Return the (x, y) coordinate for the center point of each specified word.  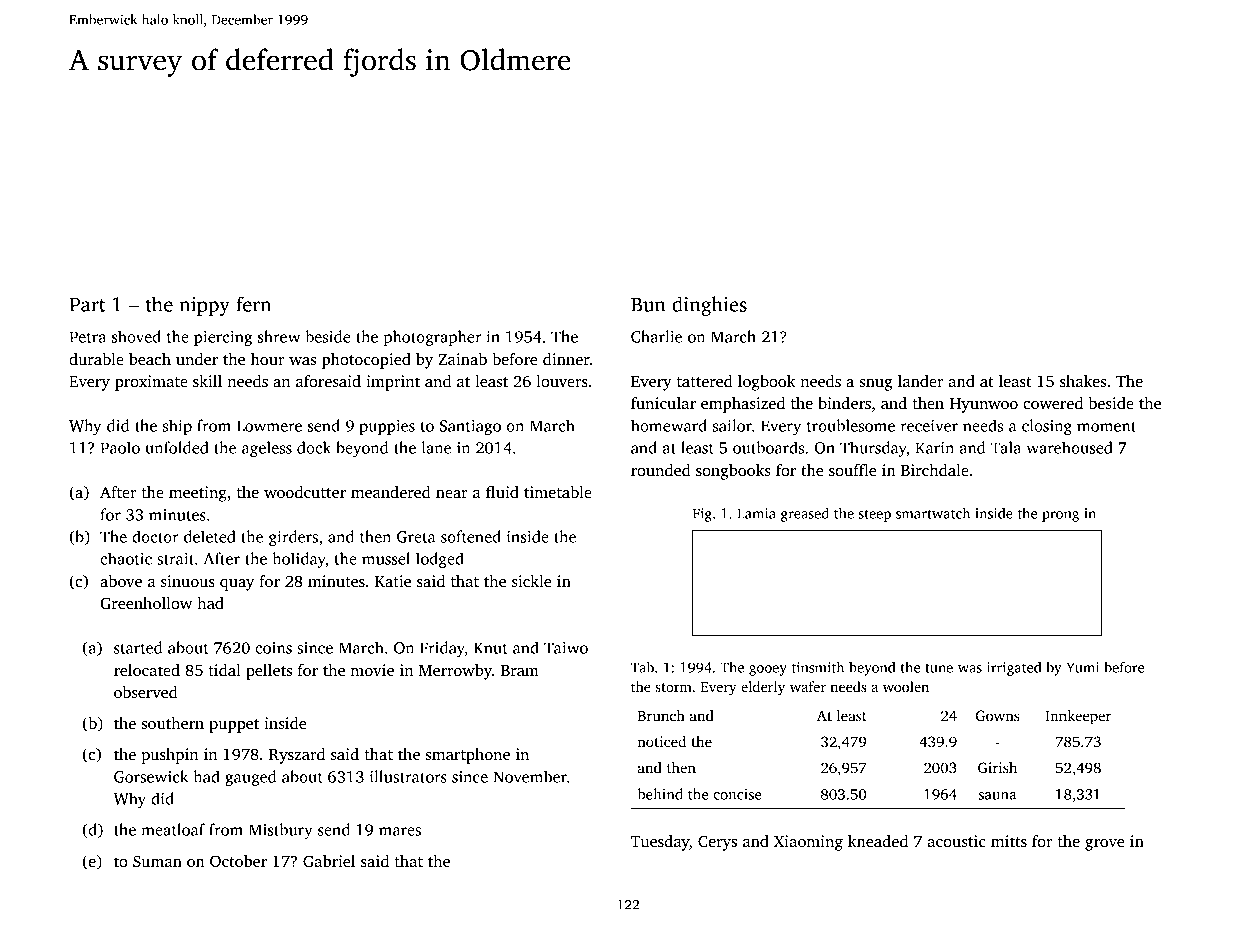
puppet (234, 726)
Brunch (661, 715)
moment (1106, 426)
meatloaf (173, 829)
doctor (155, 536)
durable (96, 359)
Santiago (470, 427)
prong (1060, 516)
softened (471, 536)
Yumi (1082, 667)
